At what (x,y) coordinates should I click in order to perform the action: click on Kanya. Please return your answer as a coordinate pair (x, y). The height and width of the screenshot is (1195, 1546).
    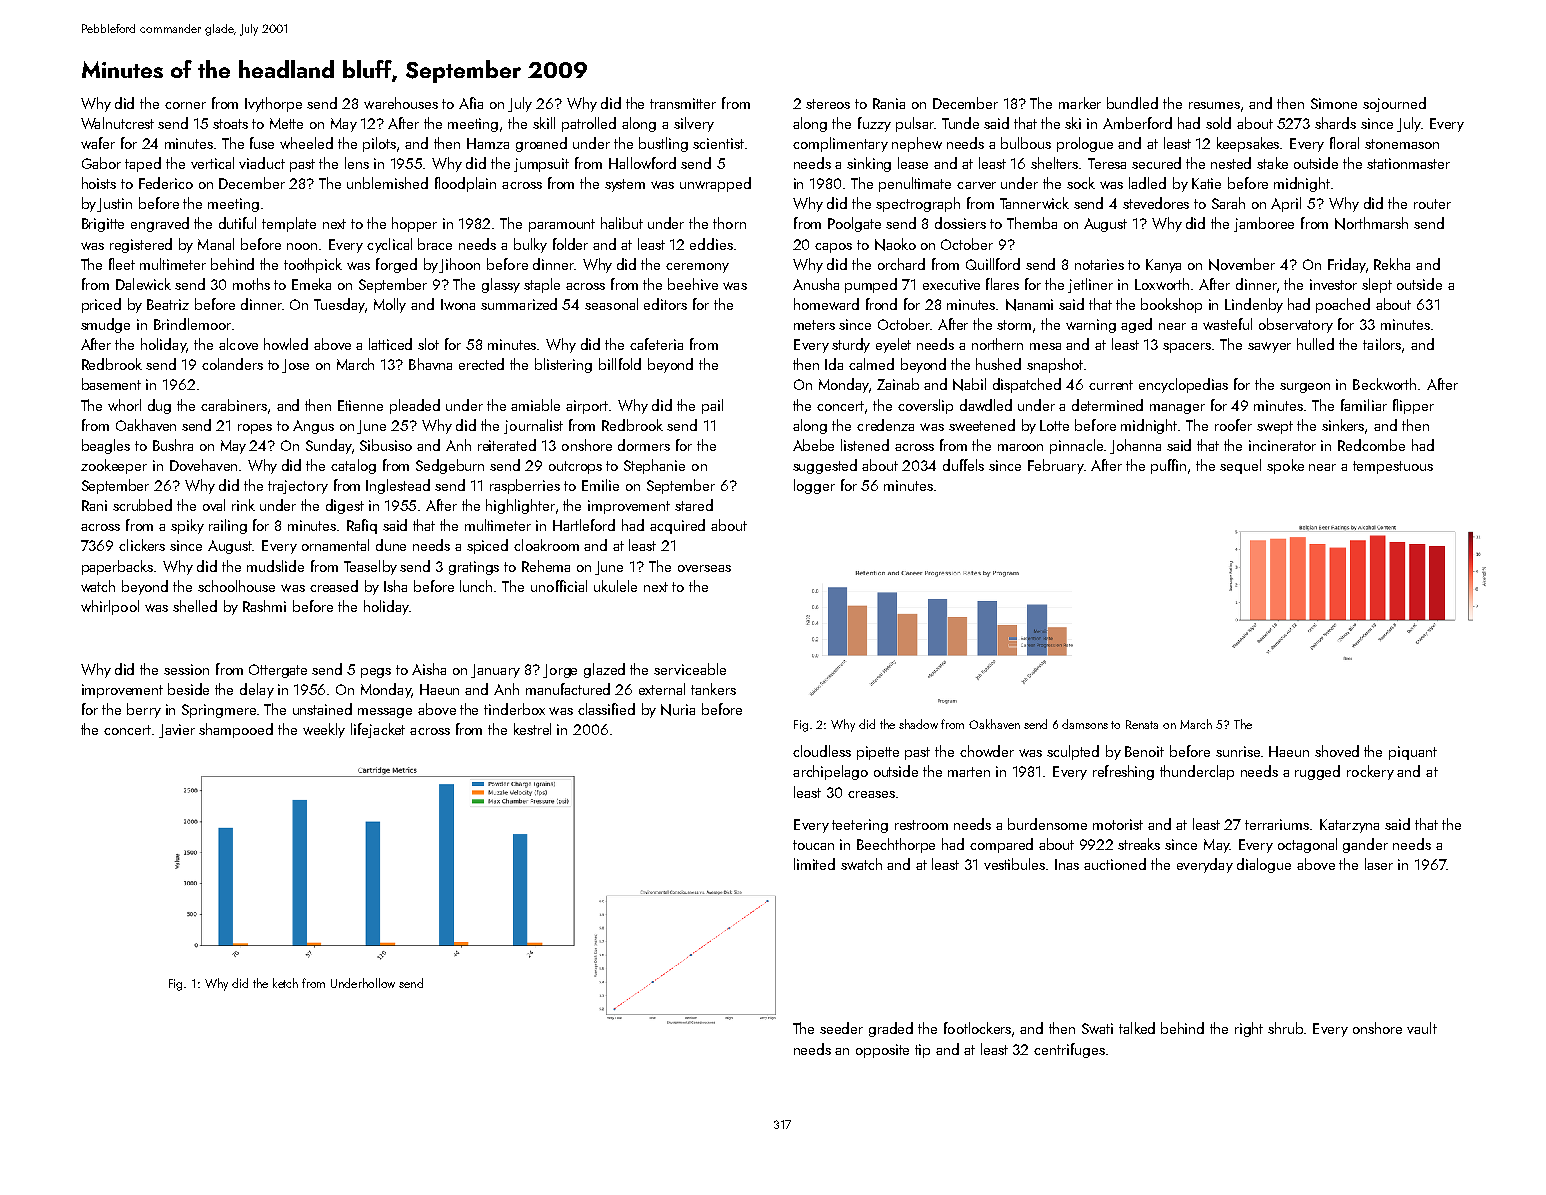
    Looking at the image, I should click on (1163, 266).
